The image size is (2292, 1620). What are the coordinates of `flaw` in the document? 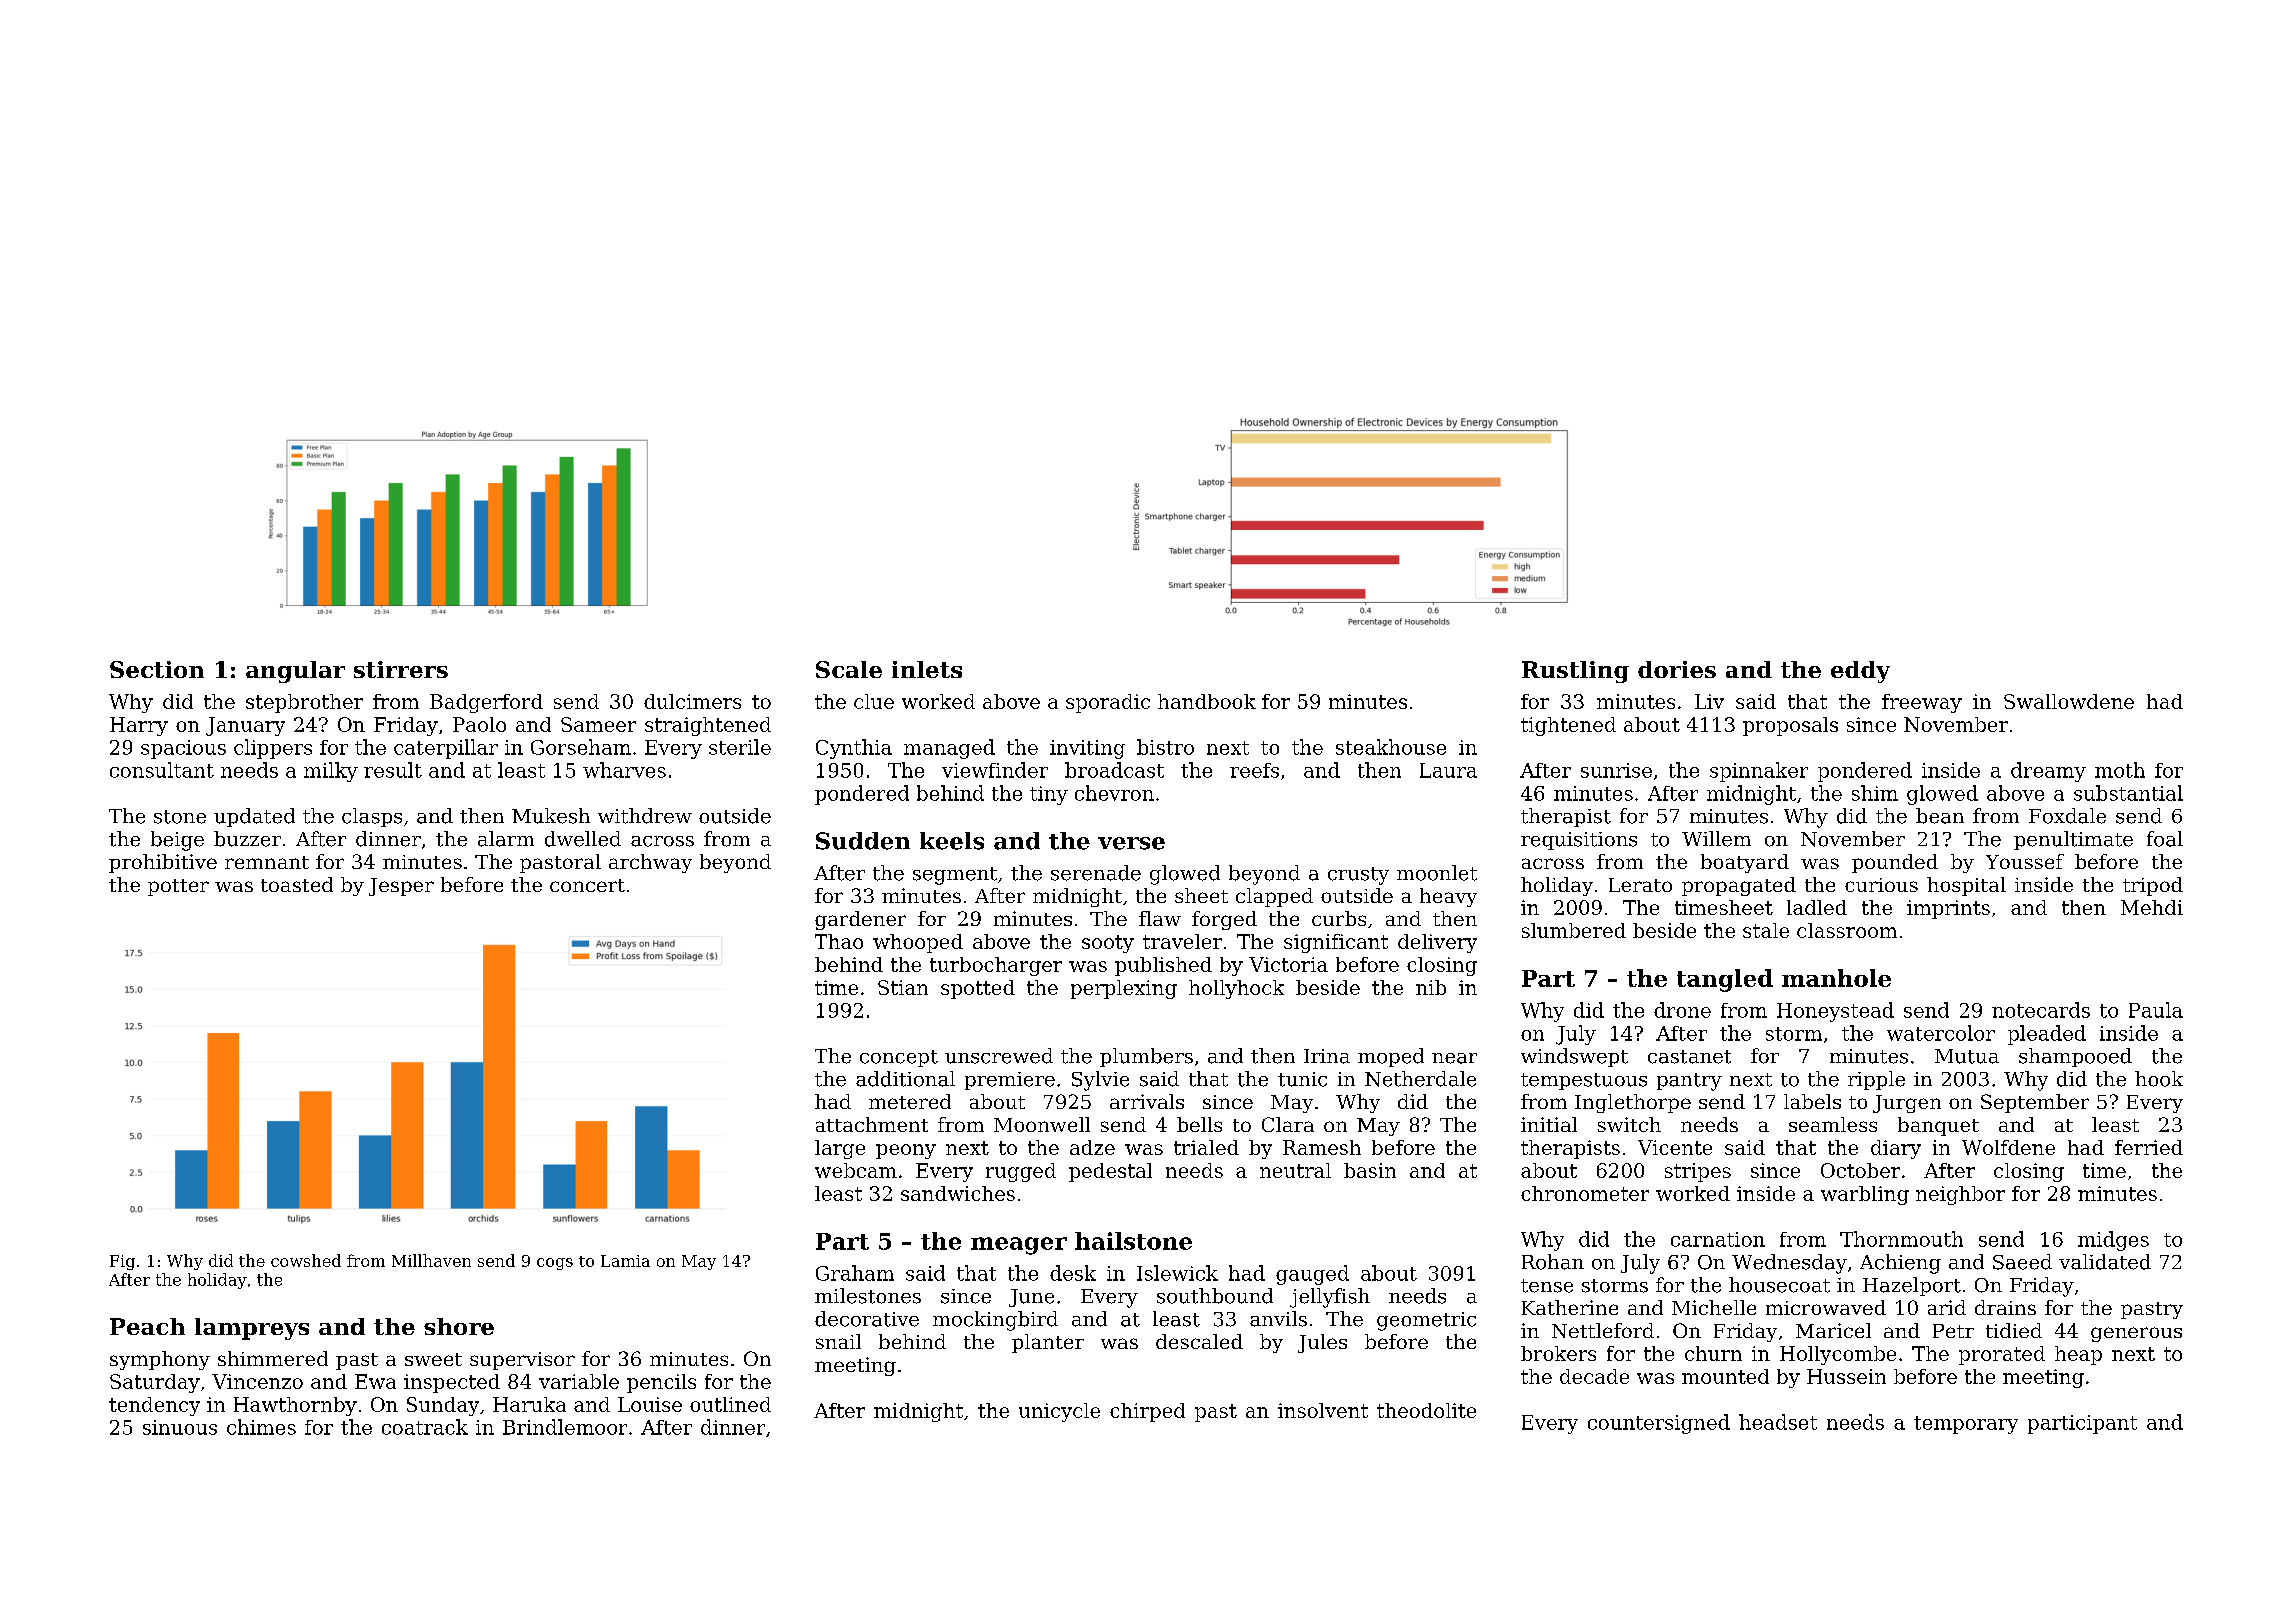 It's located at (1160, 918).
